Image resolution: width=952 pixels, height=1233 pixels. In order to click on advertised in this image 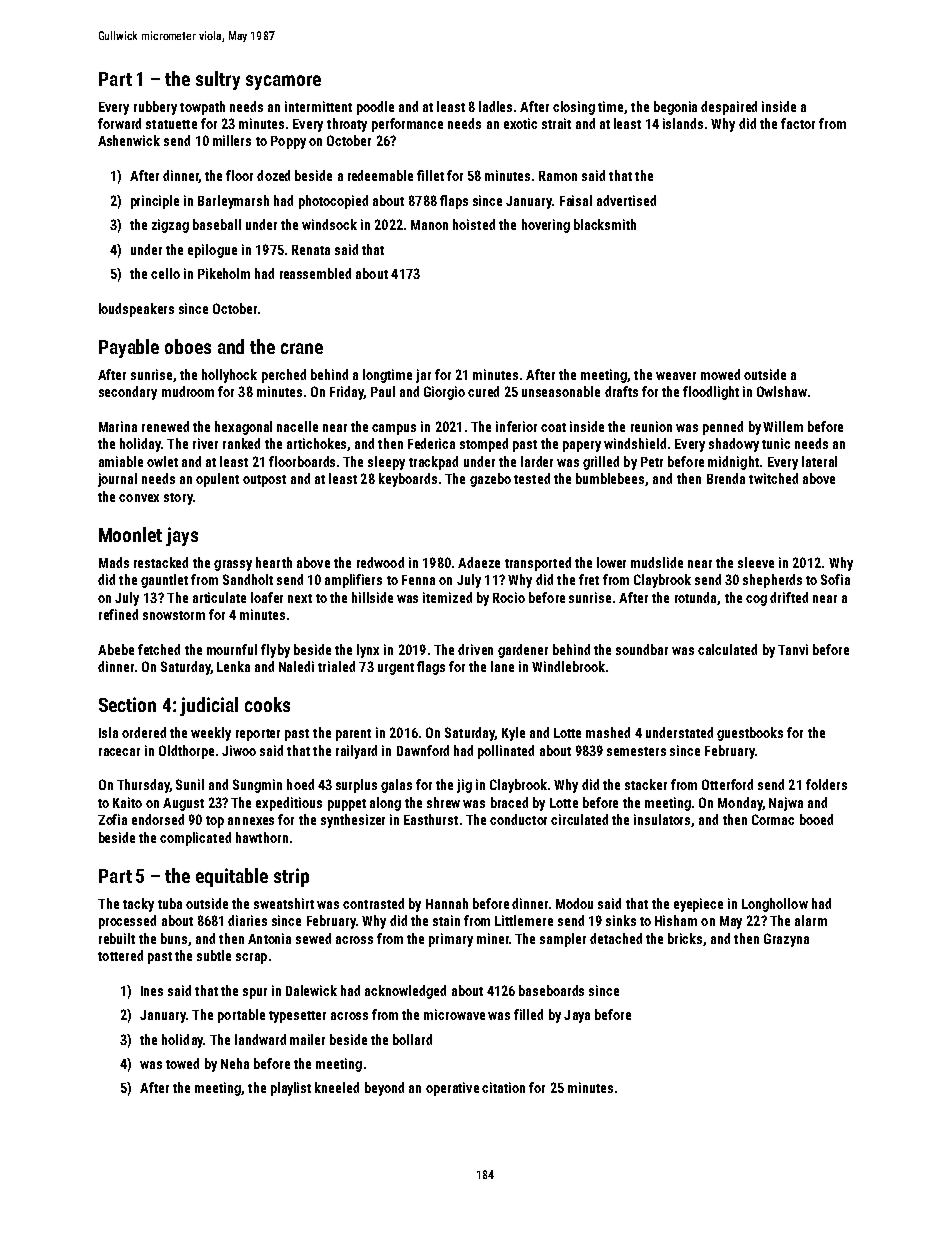, I will do `click(626, 200)`.
